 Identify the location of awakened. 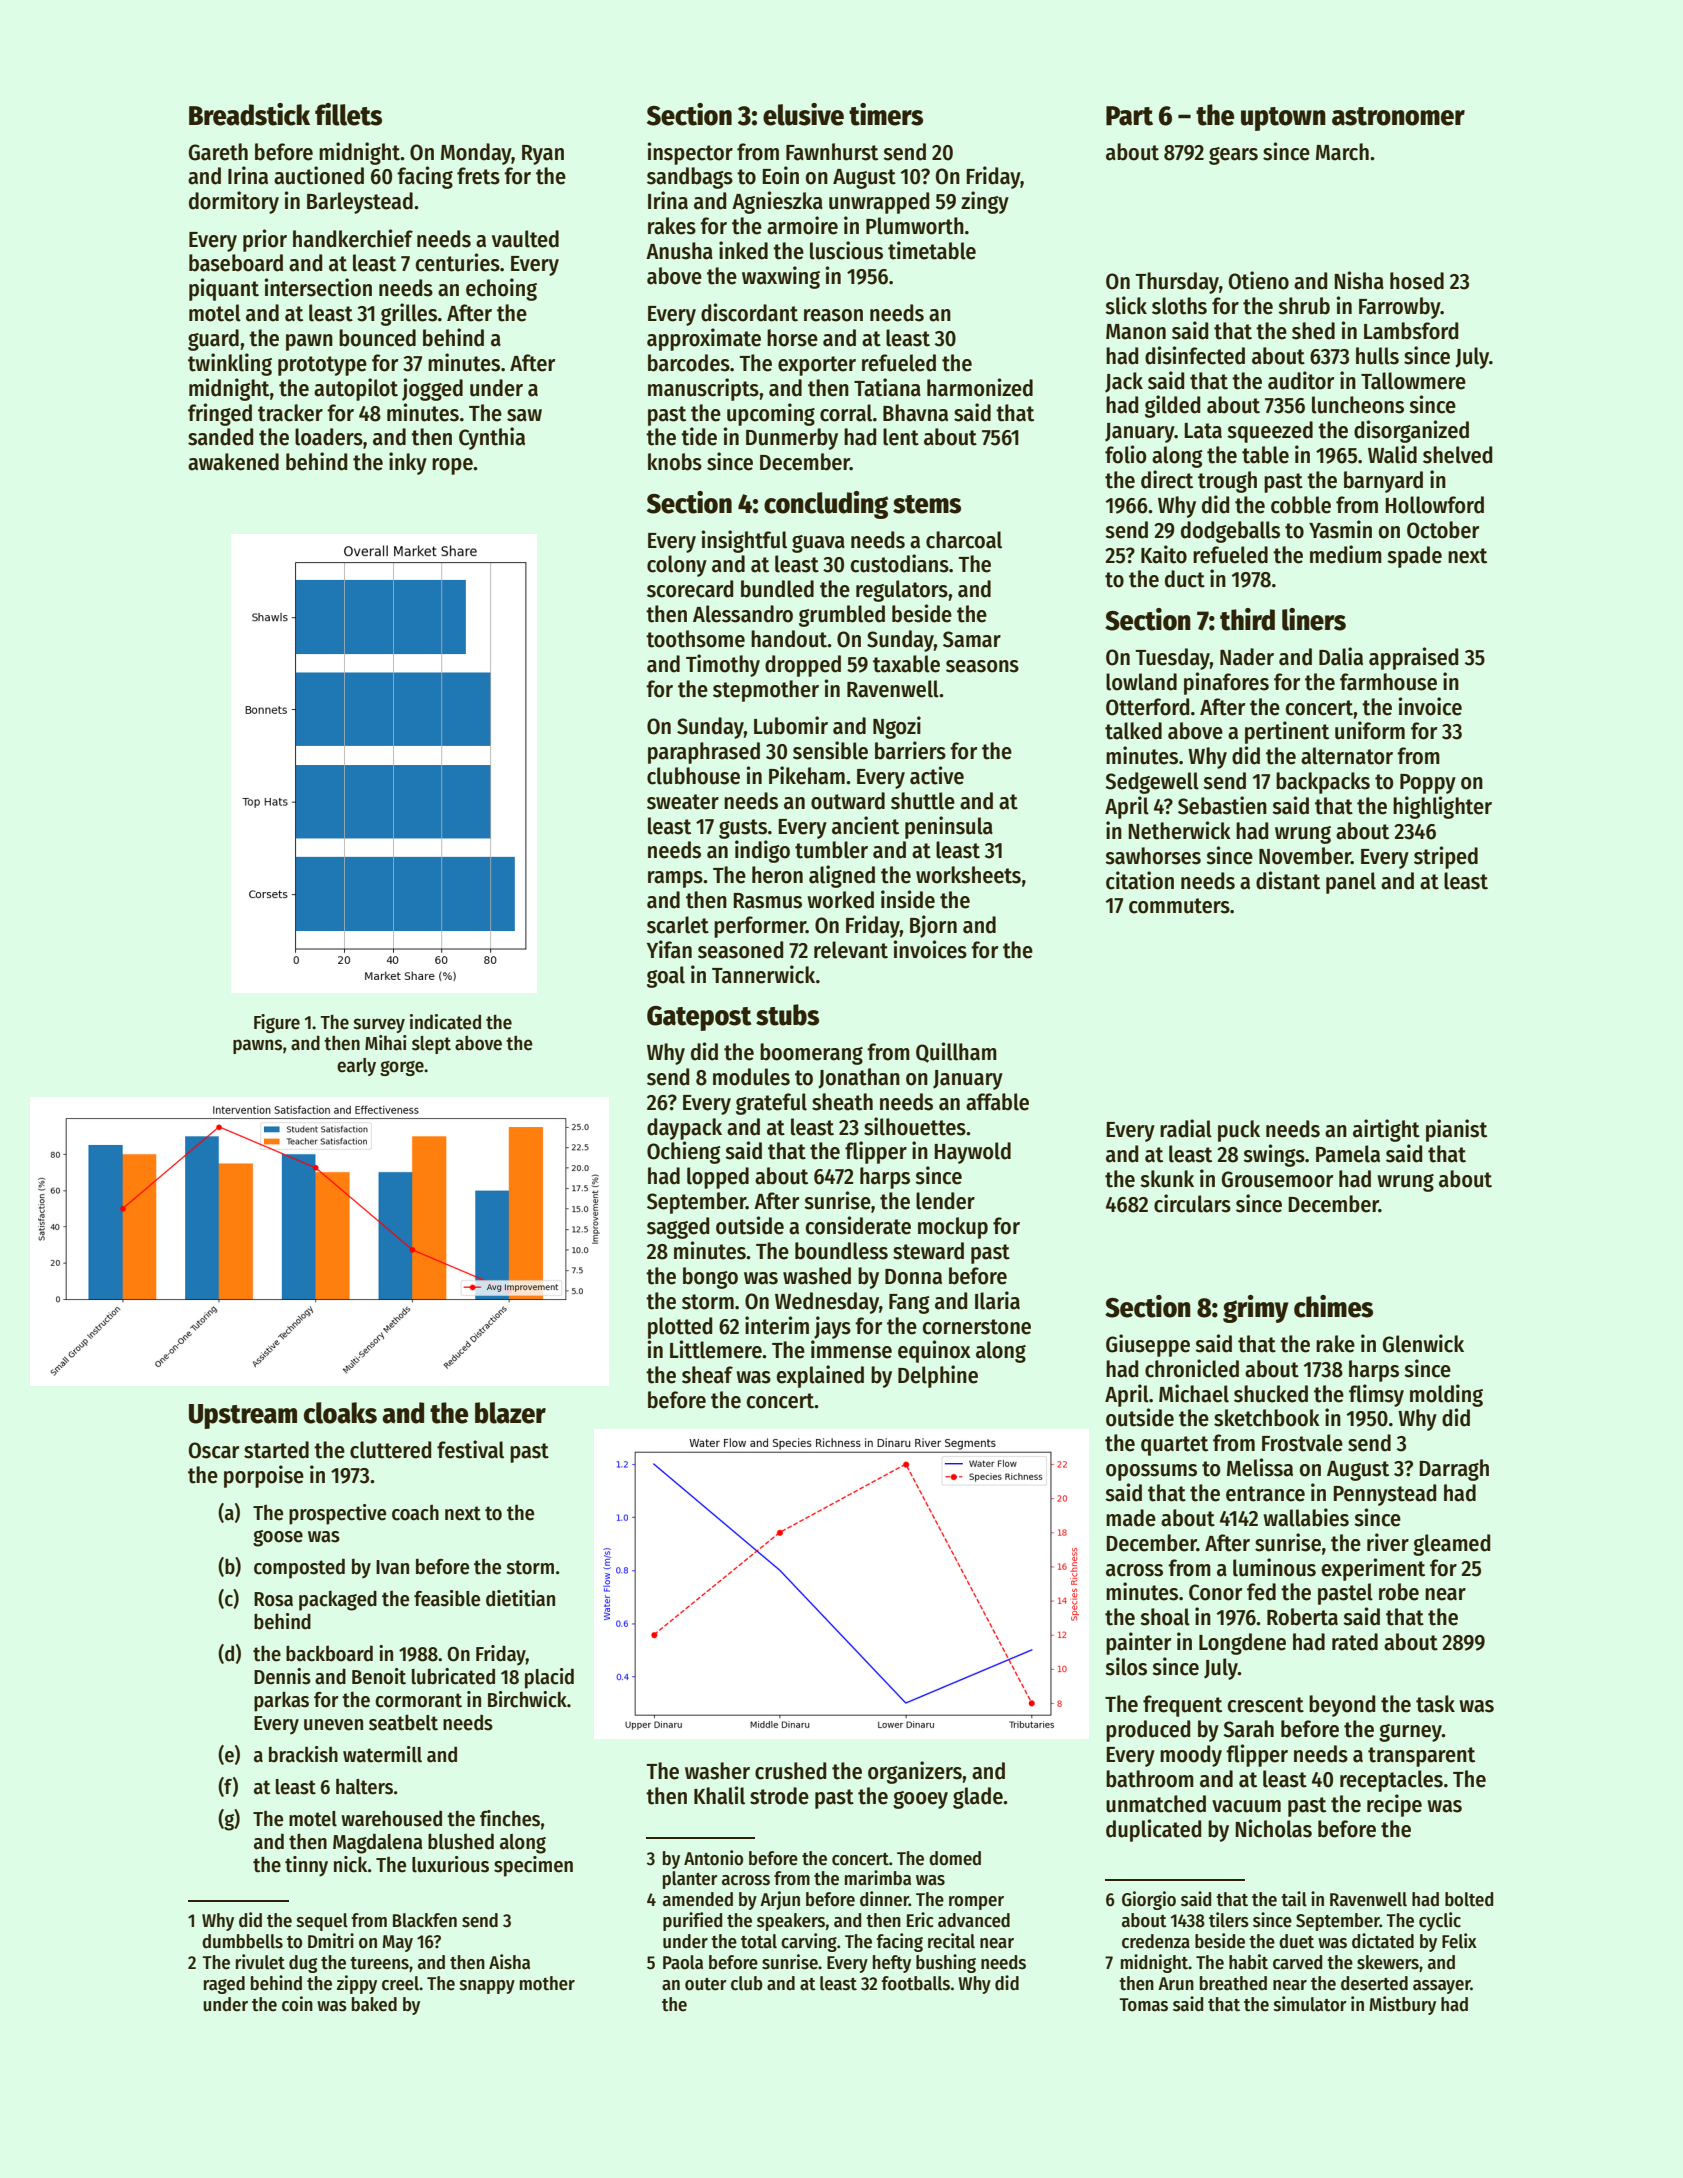
(233, 462).
